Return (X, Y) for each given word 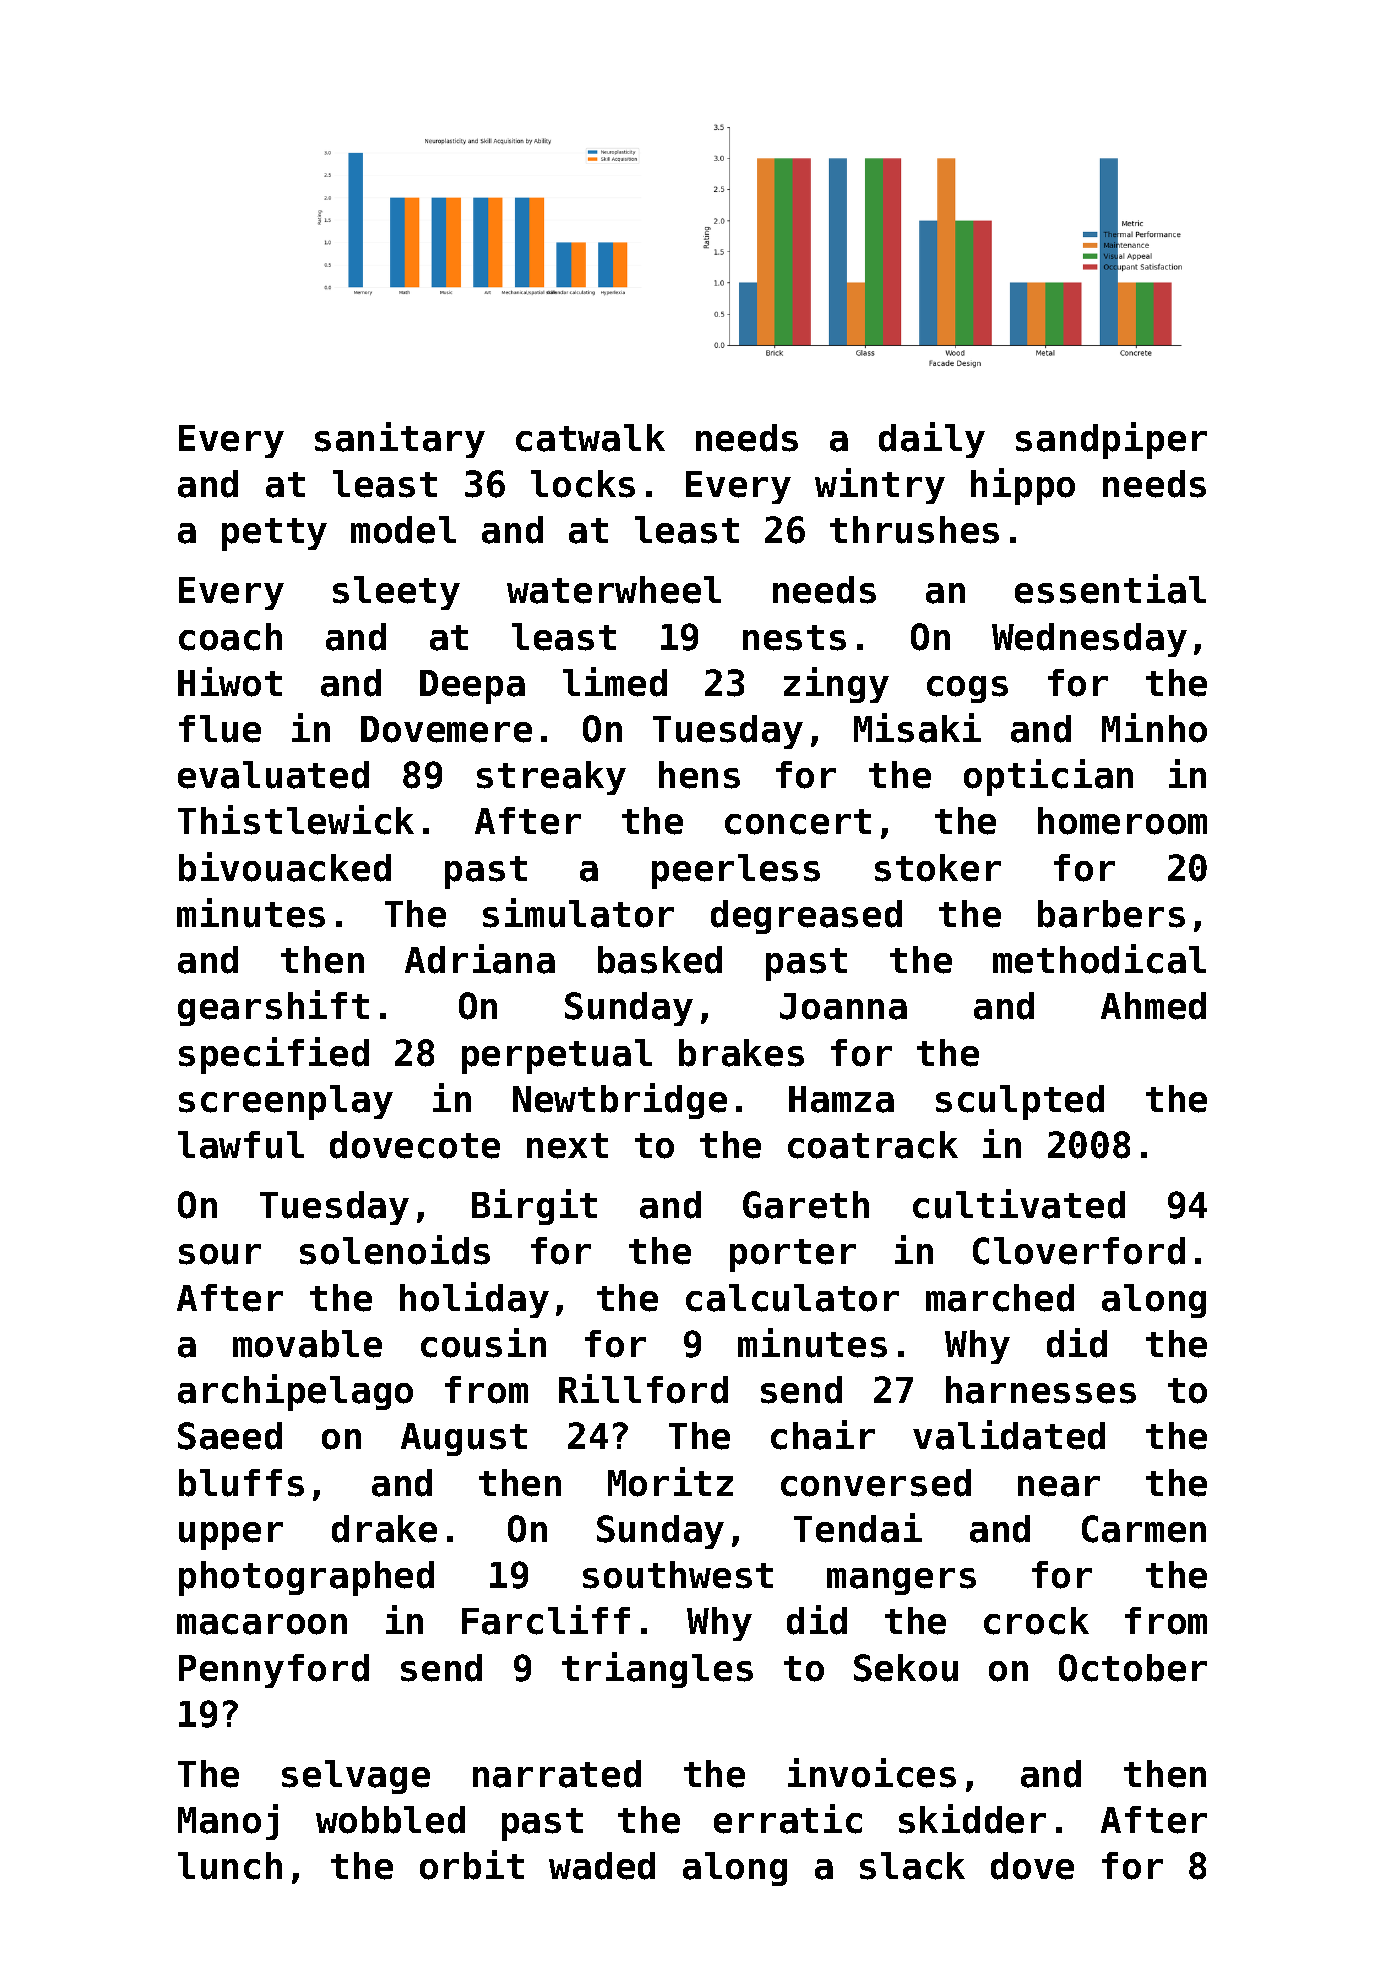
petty (274, 534)
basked (660, 960)
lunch (230, 1866)
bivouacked (285, 867)
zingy (836, 685)
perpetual (557, 1056)
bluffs (241, 1483)
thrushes (914, 530)
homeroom (1122, 821)
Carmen (1144, 1529)
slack (912, 1866)
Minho (1154, 728)
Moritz (670, 1482)
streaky (551, 778)
